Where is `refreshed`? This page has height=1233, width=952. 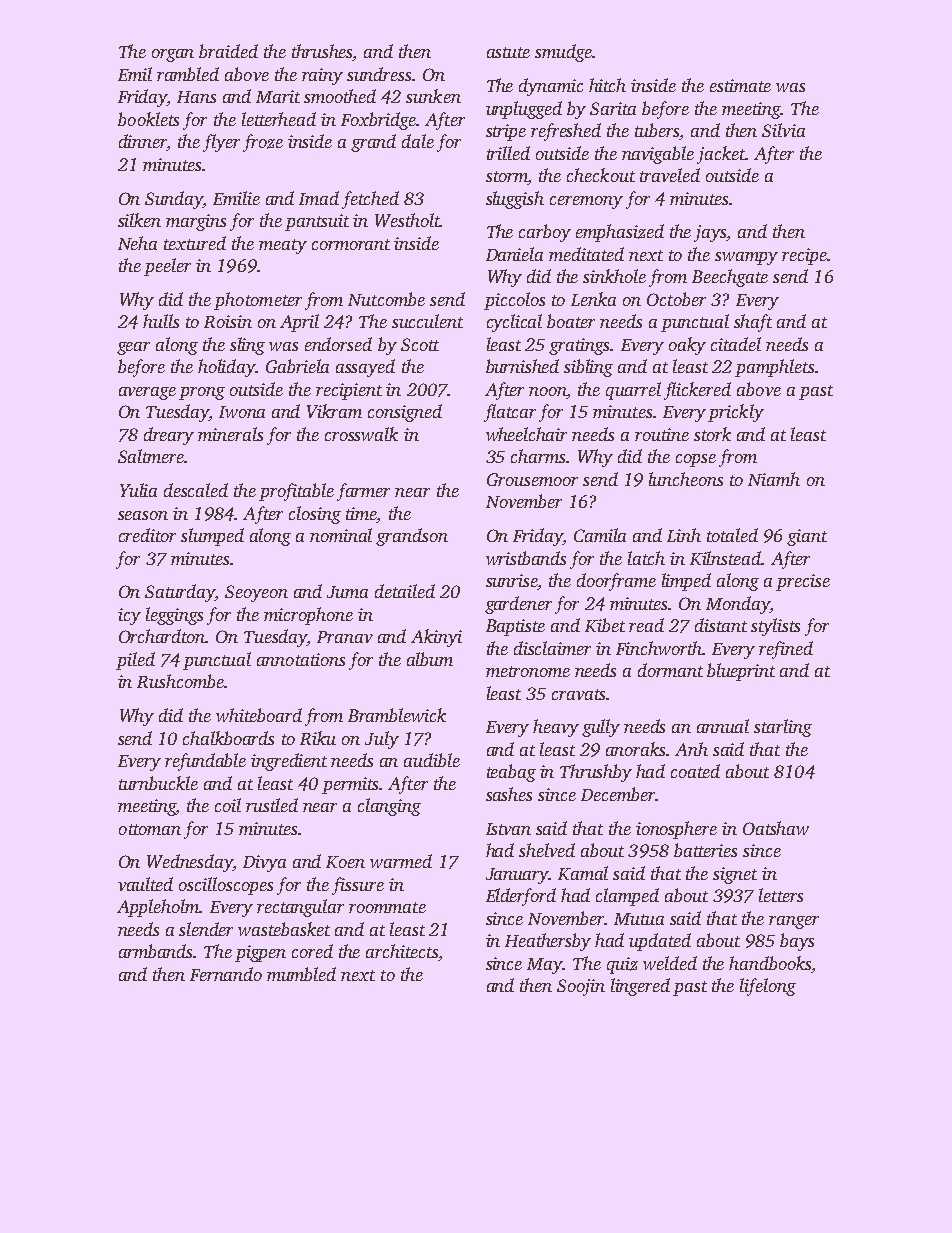 refreshed is located at coordinates (566, 132).
